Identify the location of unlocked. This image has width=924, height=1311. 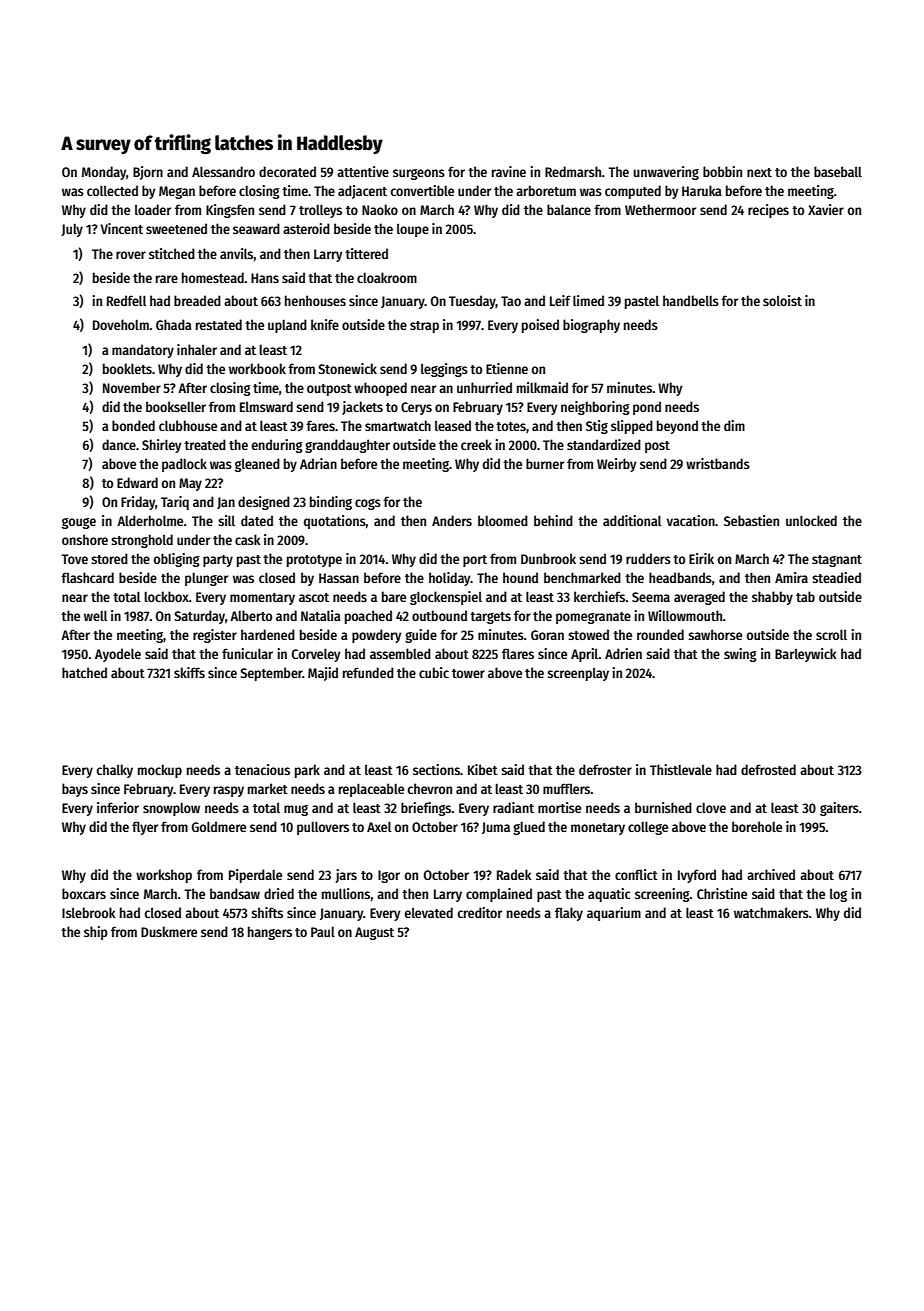
(811, 520).
